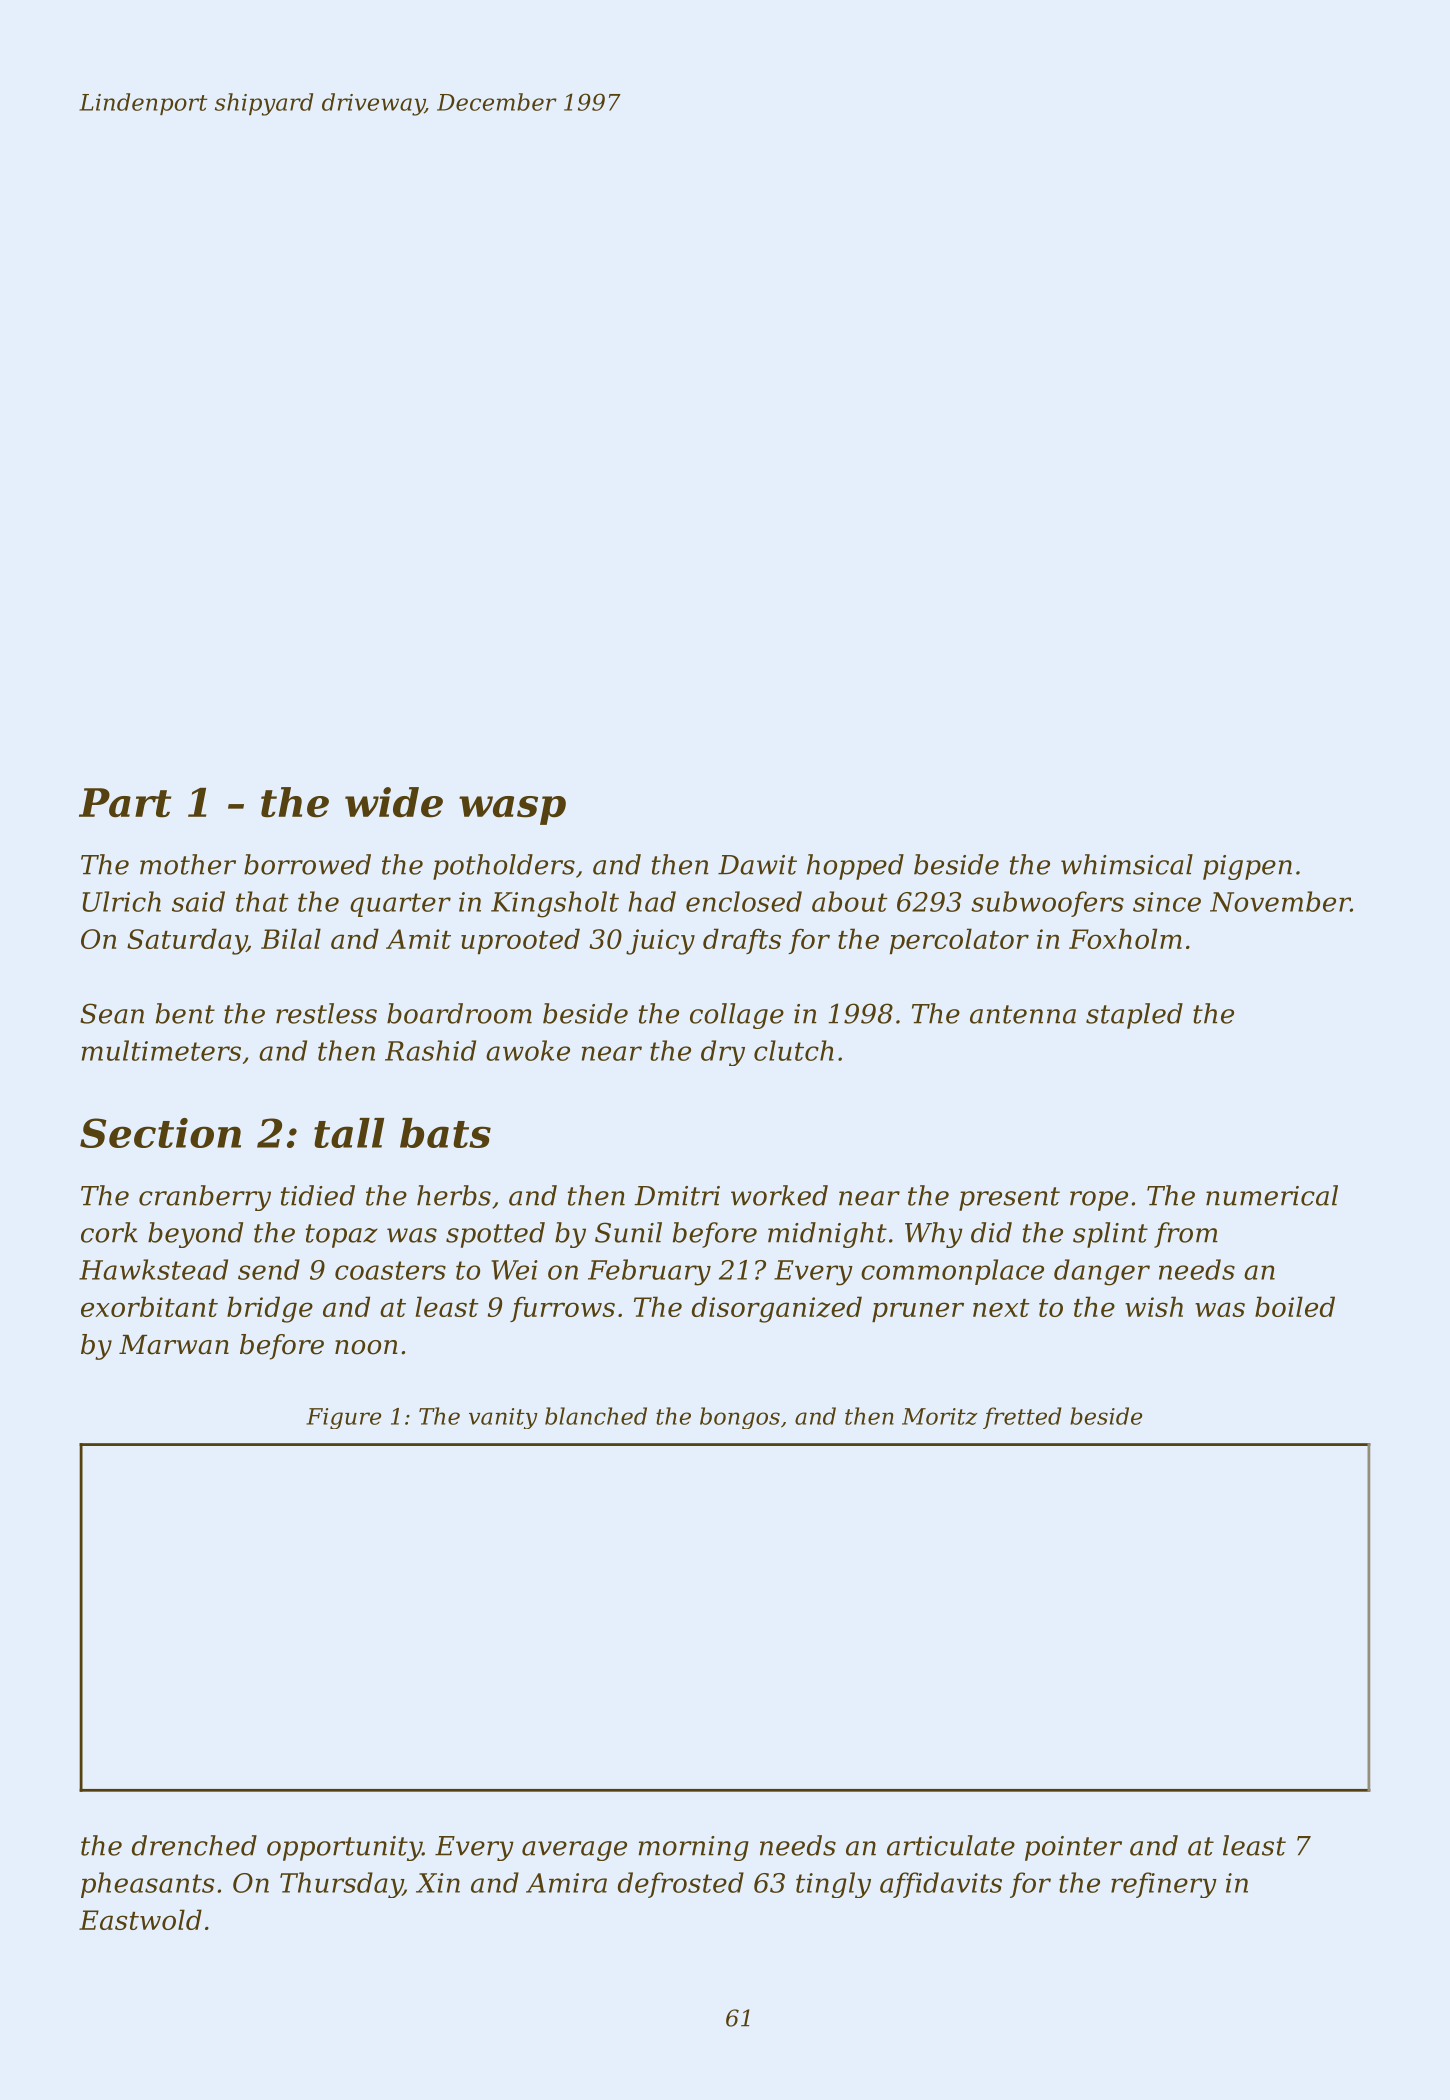 The height and width of the screenshot is (2100, 1450). I want to click on numerical, so click(1272, 1195).
